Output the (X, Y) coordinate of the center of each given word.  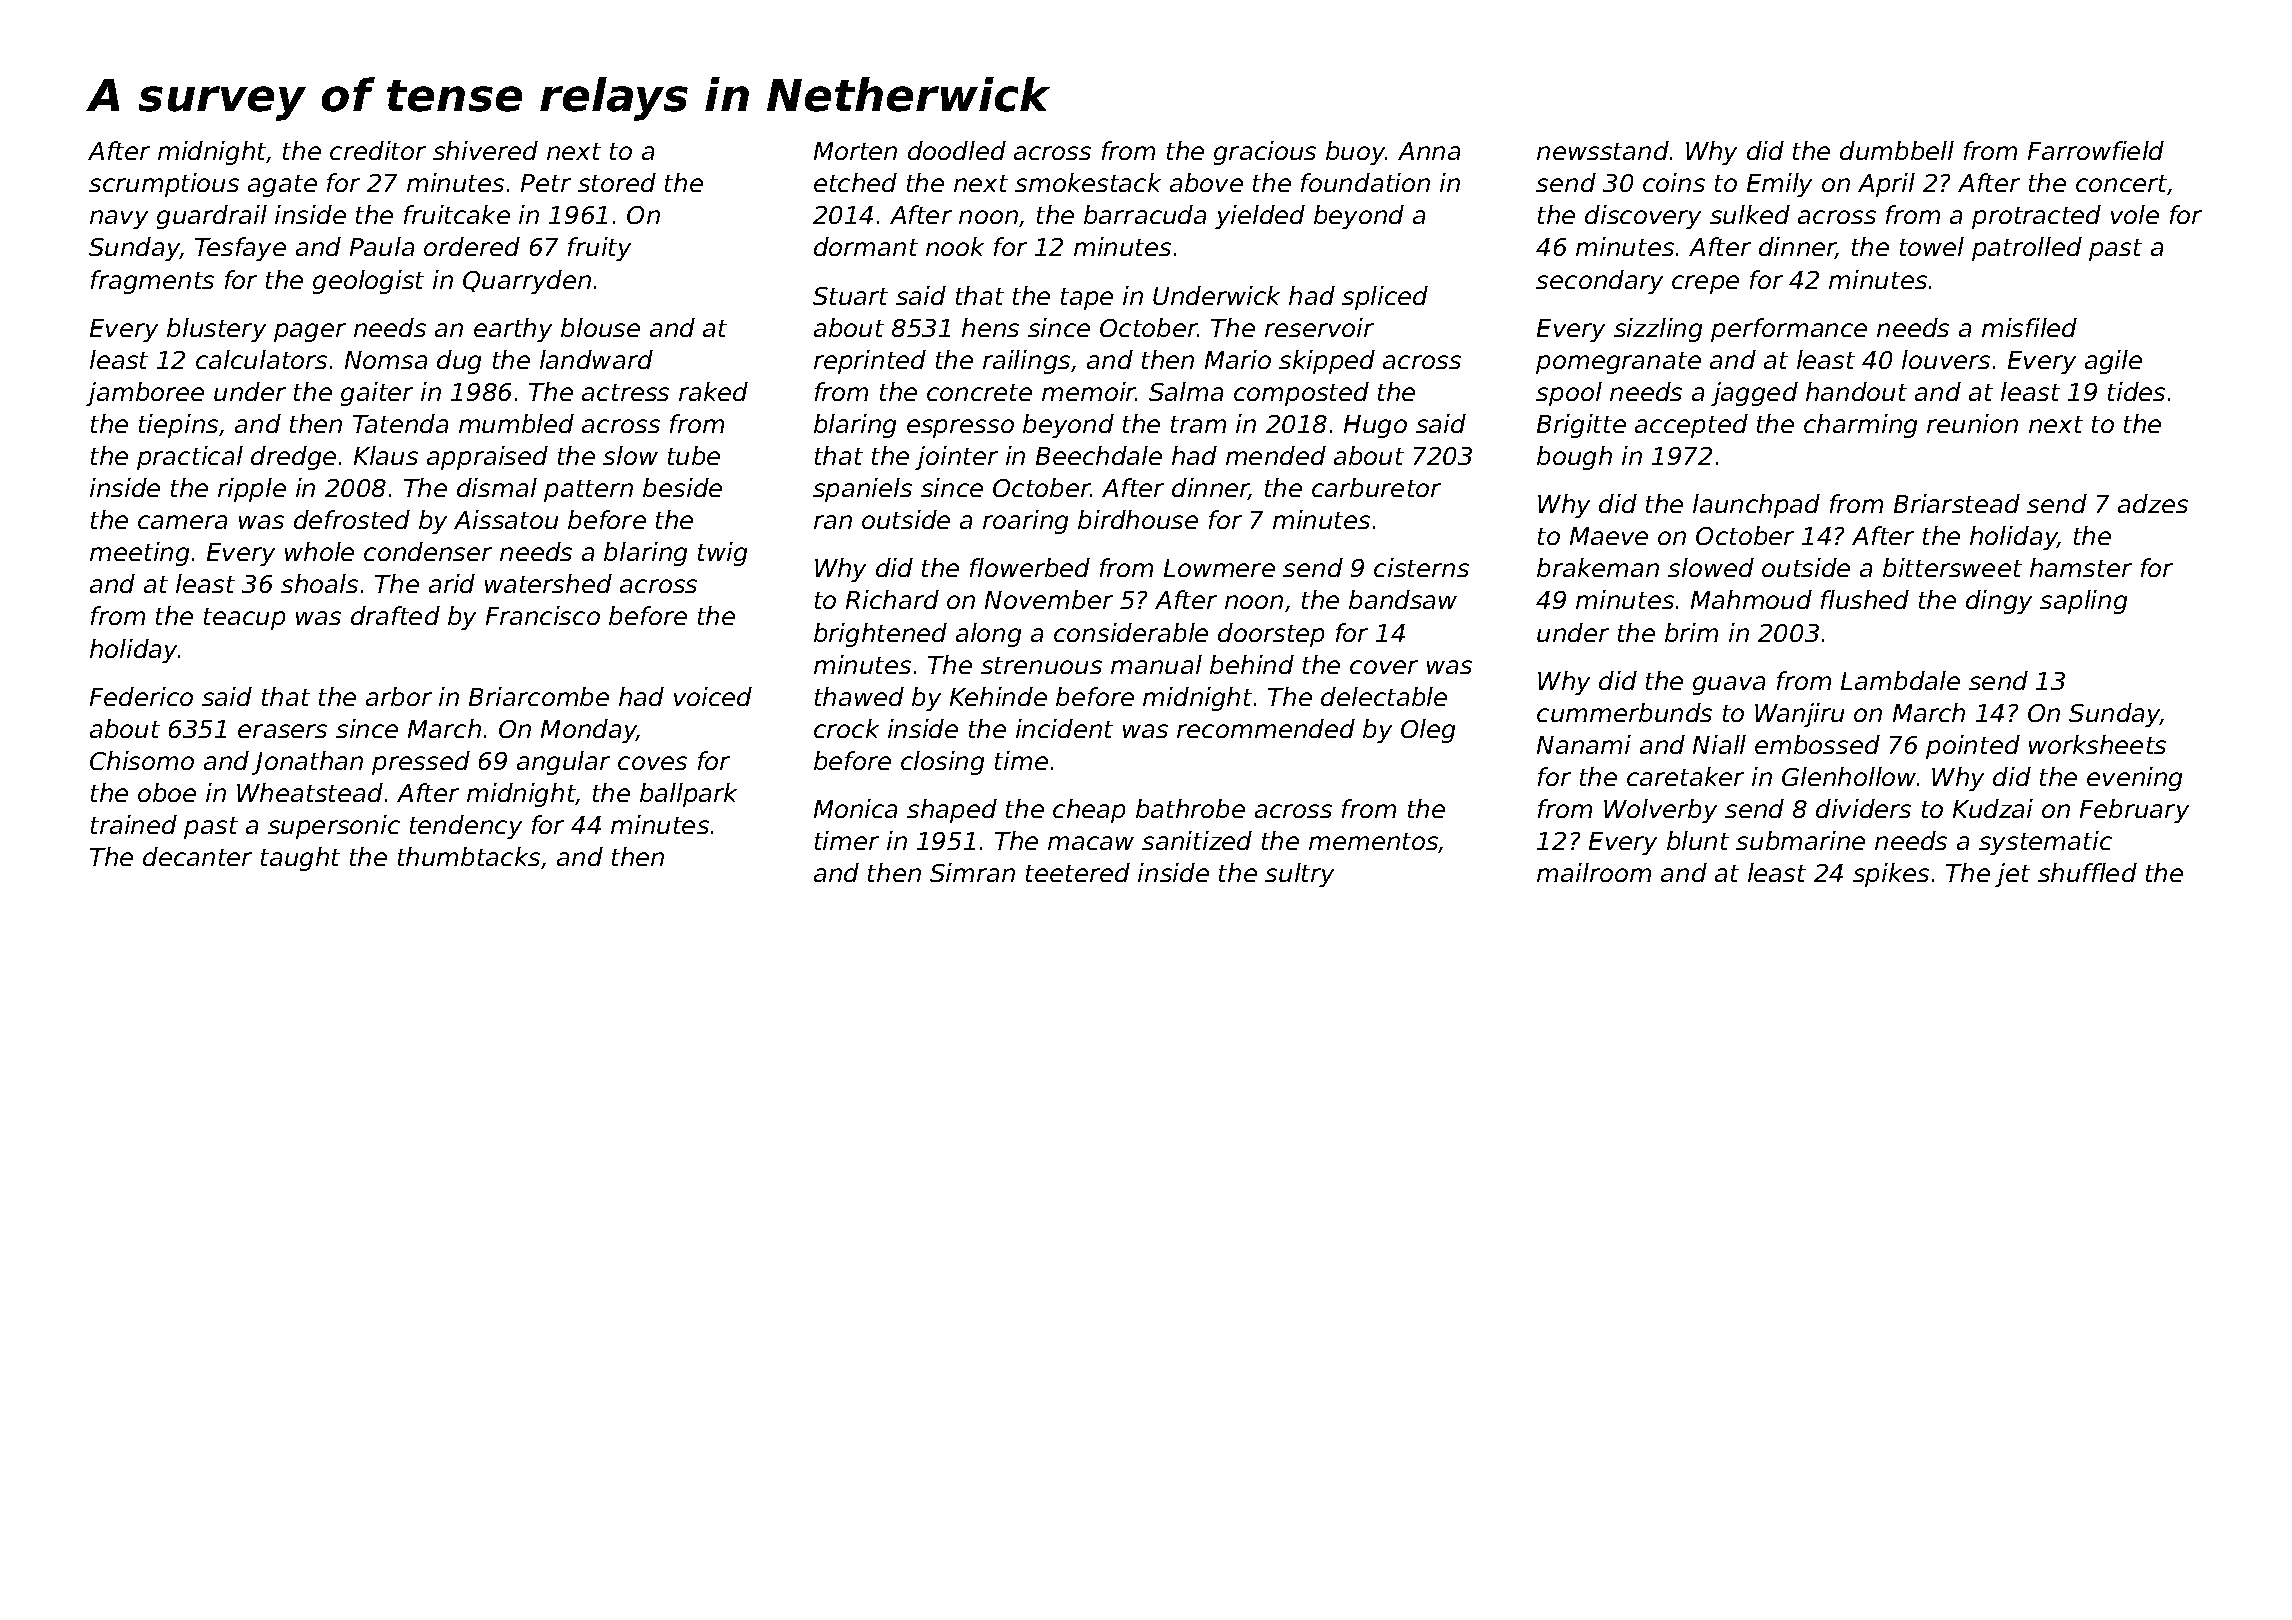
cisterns (1421, 567)
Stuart (850, 296)
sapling (2083, 602)
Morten (855, 151)
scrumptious (164, 185)
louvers (1946, 359)
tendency (466, 827)
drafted (395, 615)
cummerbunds (1624, 712)
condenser (428, 551)
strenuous (1041, 665)
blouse (600, 327)
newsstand (1603, 150)
